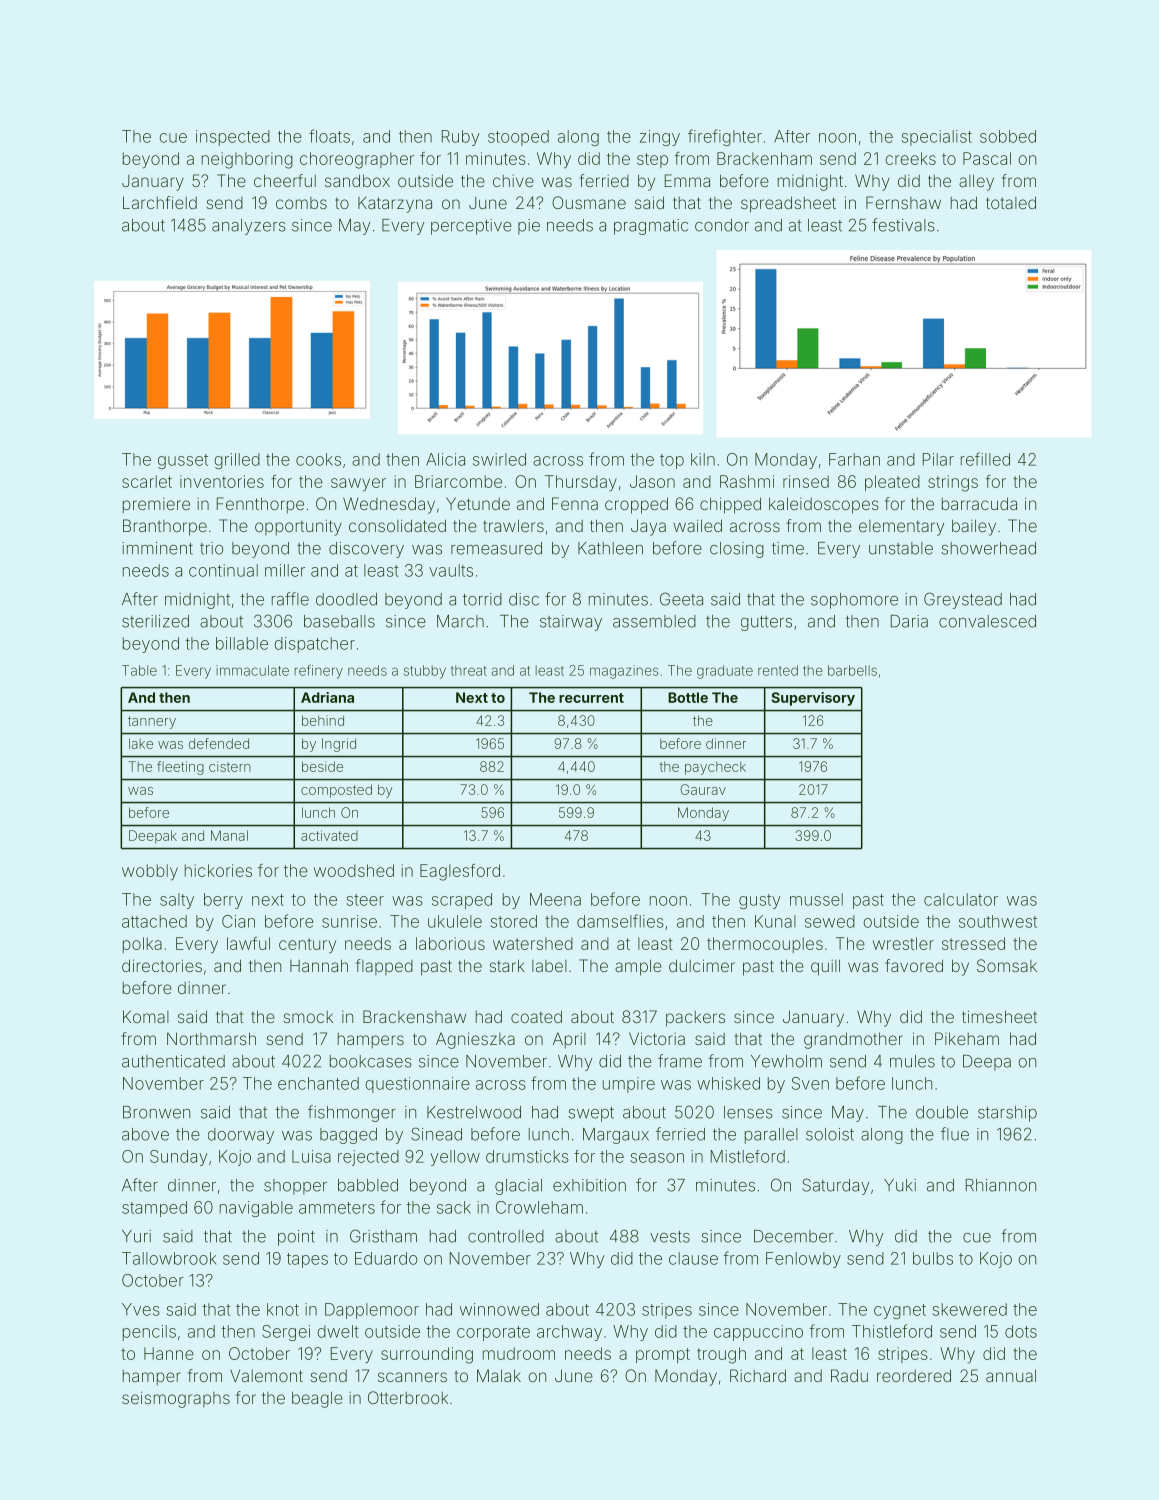  Describe the element at coordinates (499, 459) in the image. I see `swirled` at that location.
